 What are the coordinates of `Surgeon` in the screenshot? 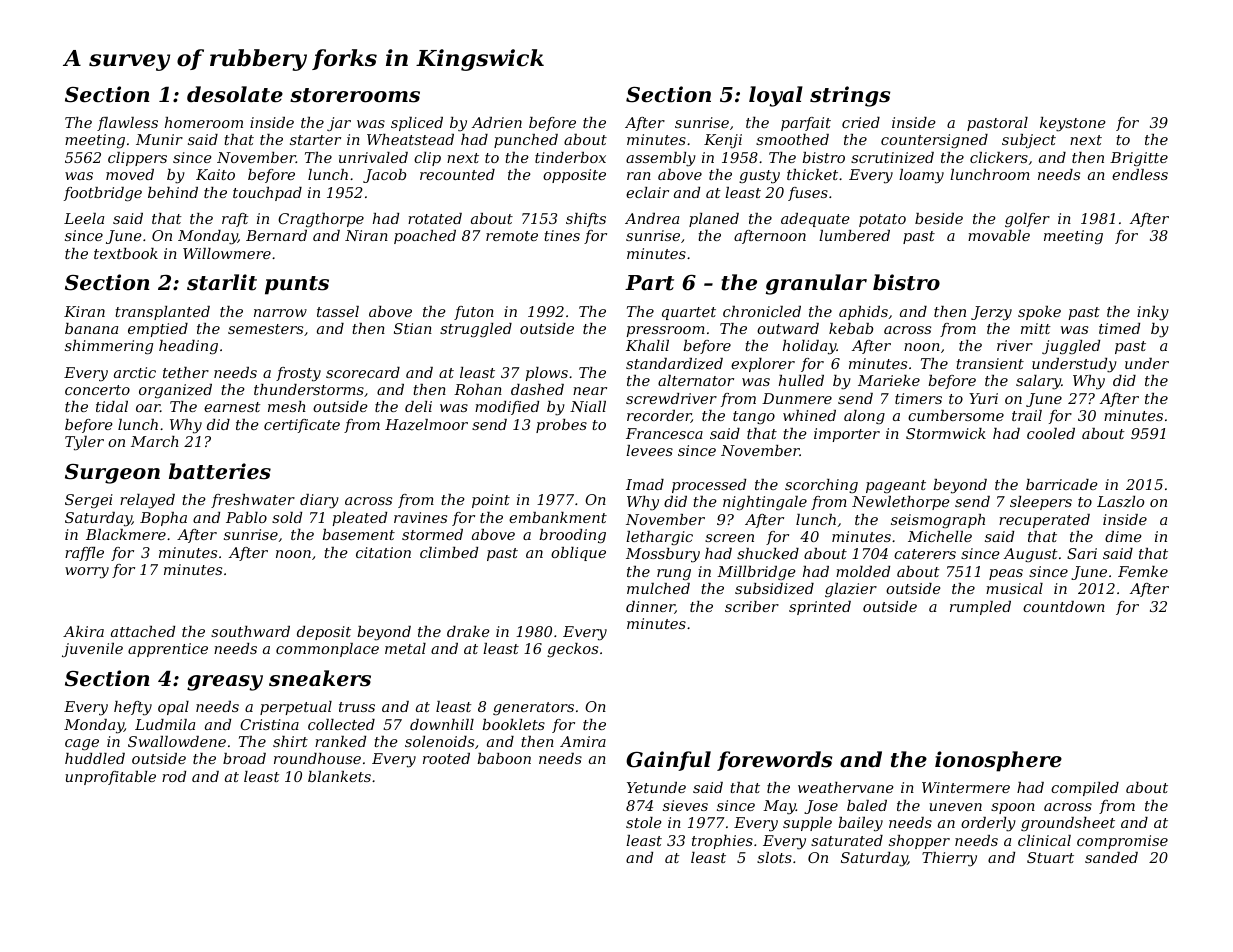 It's located at (112, 474).
